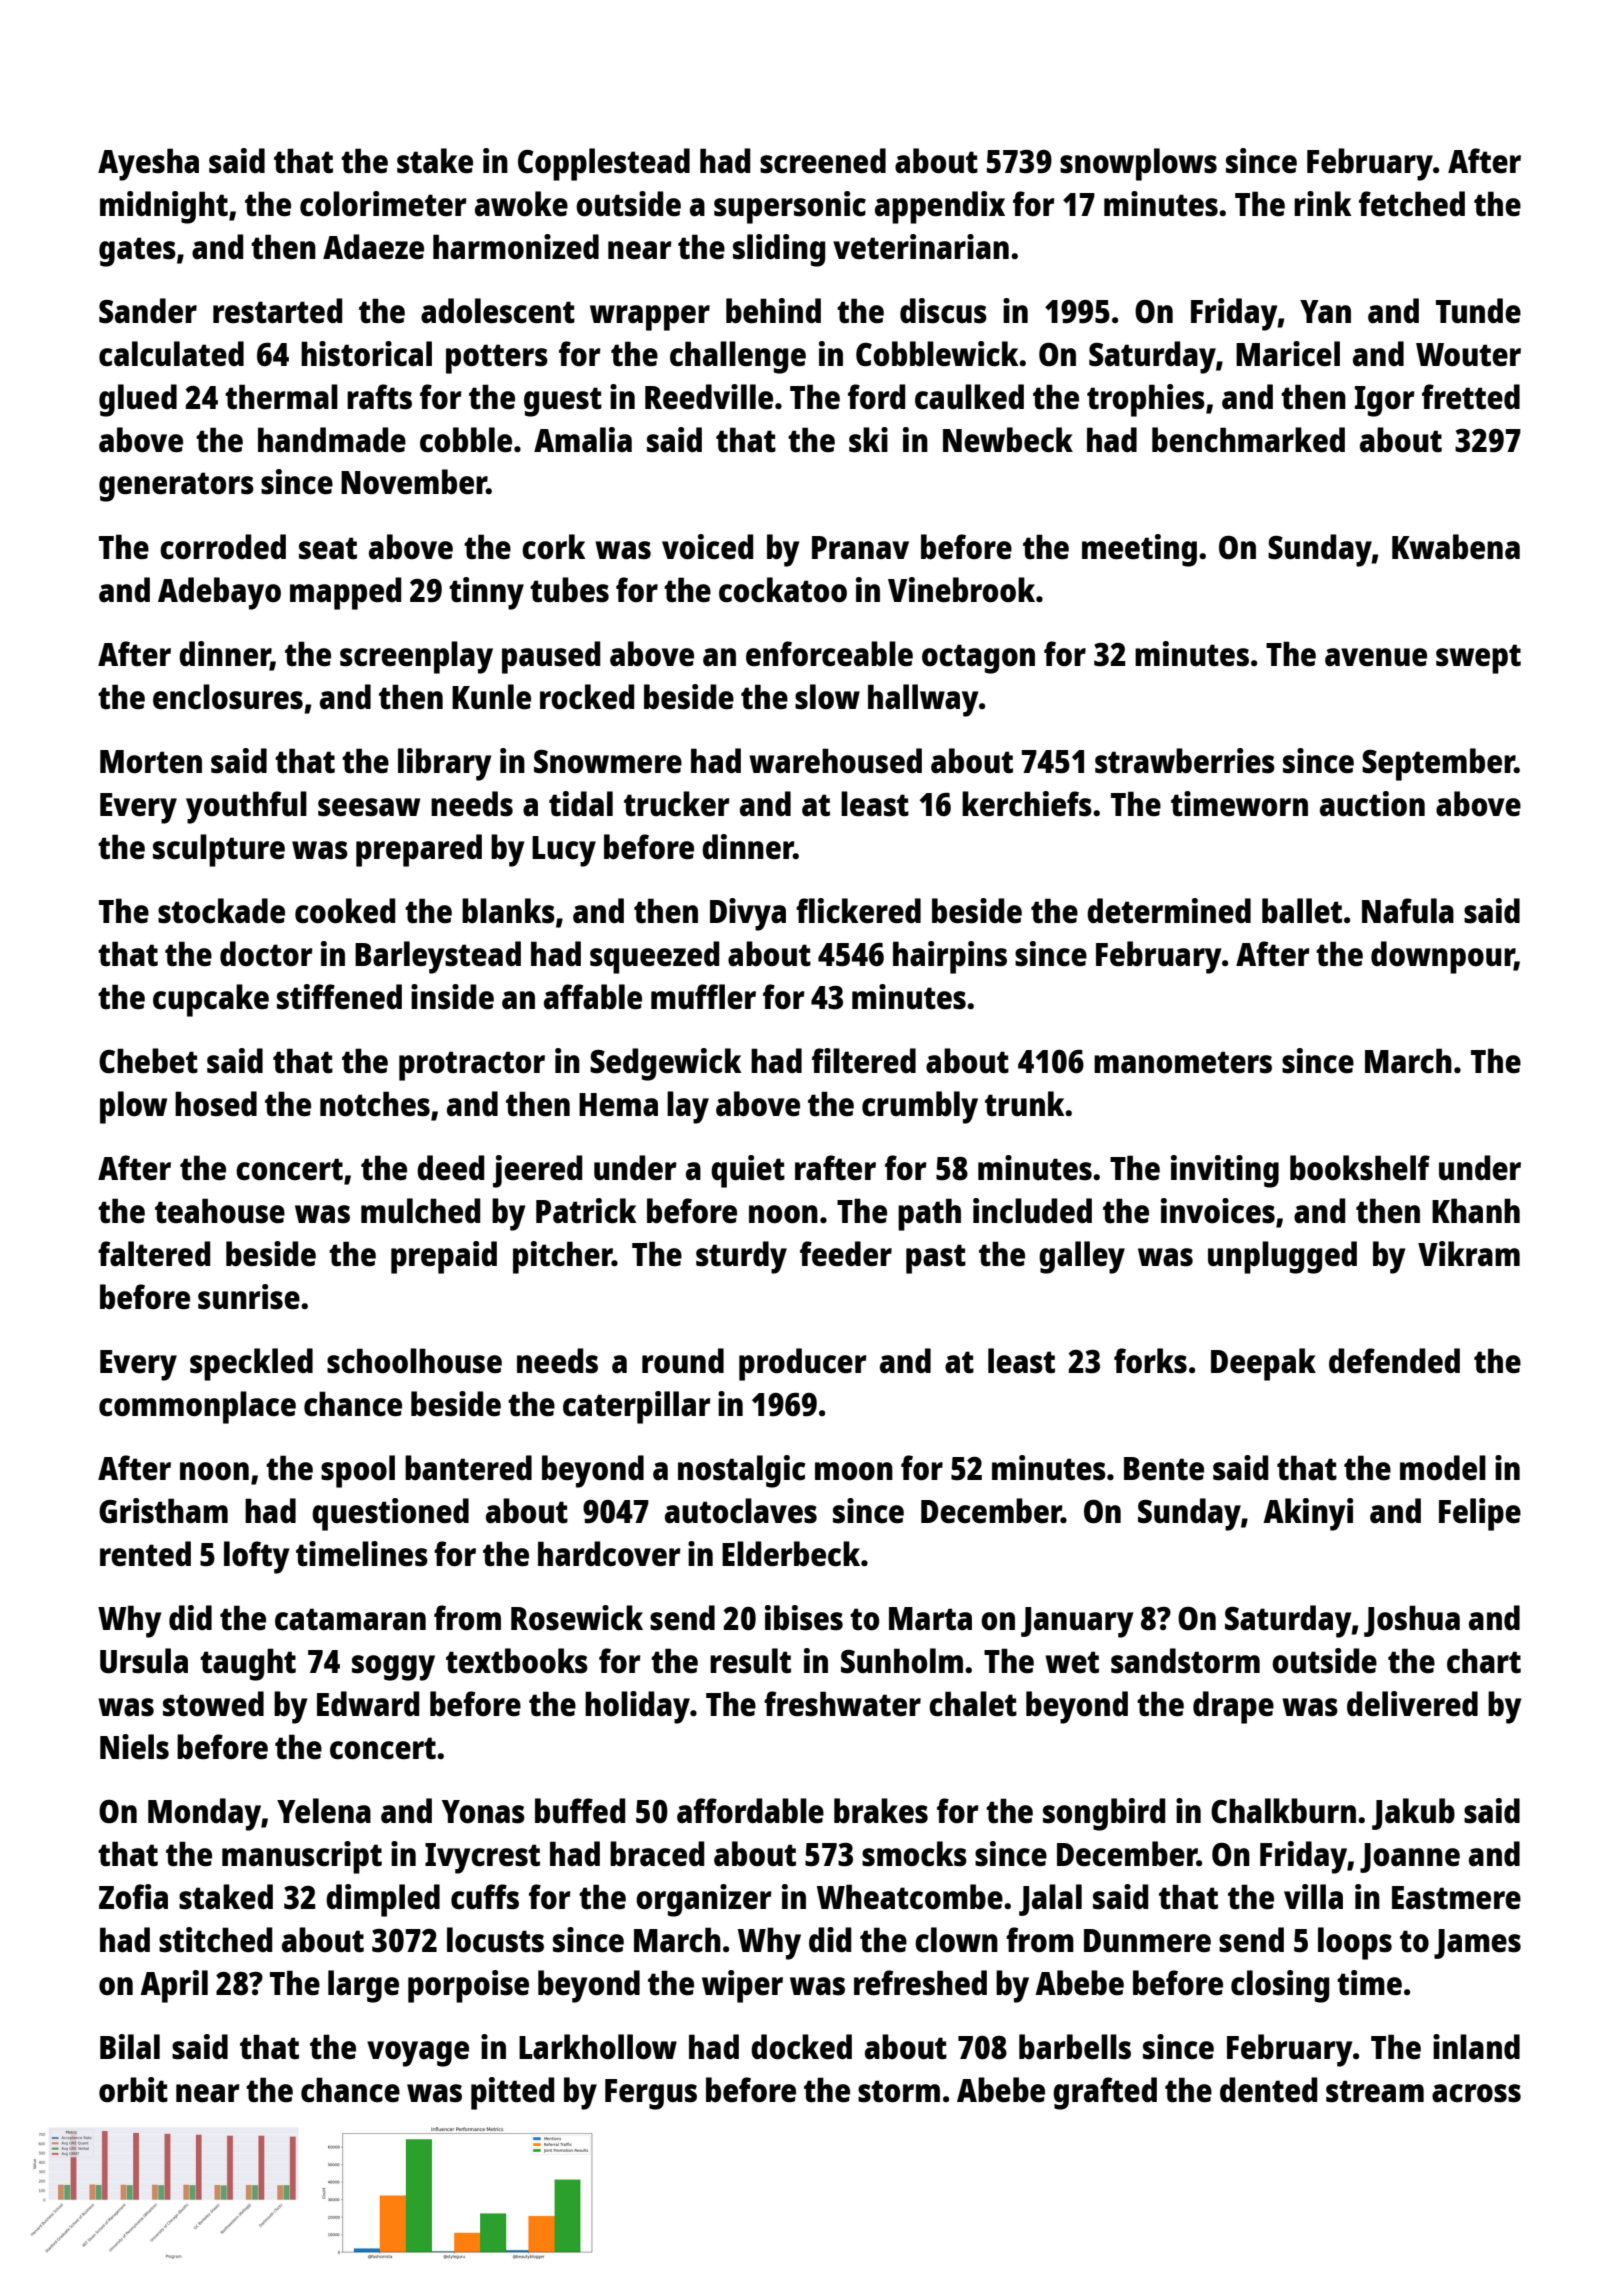 The width and height of the screenshot is (1620, 2292). What do you see at coordinates (151, 762) in the screenshot?
I see `Morten` at bounding box center [151, 762].
